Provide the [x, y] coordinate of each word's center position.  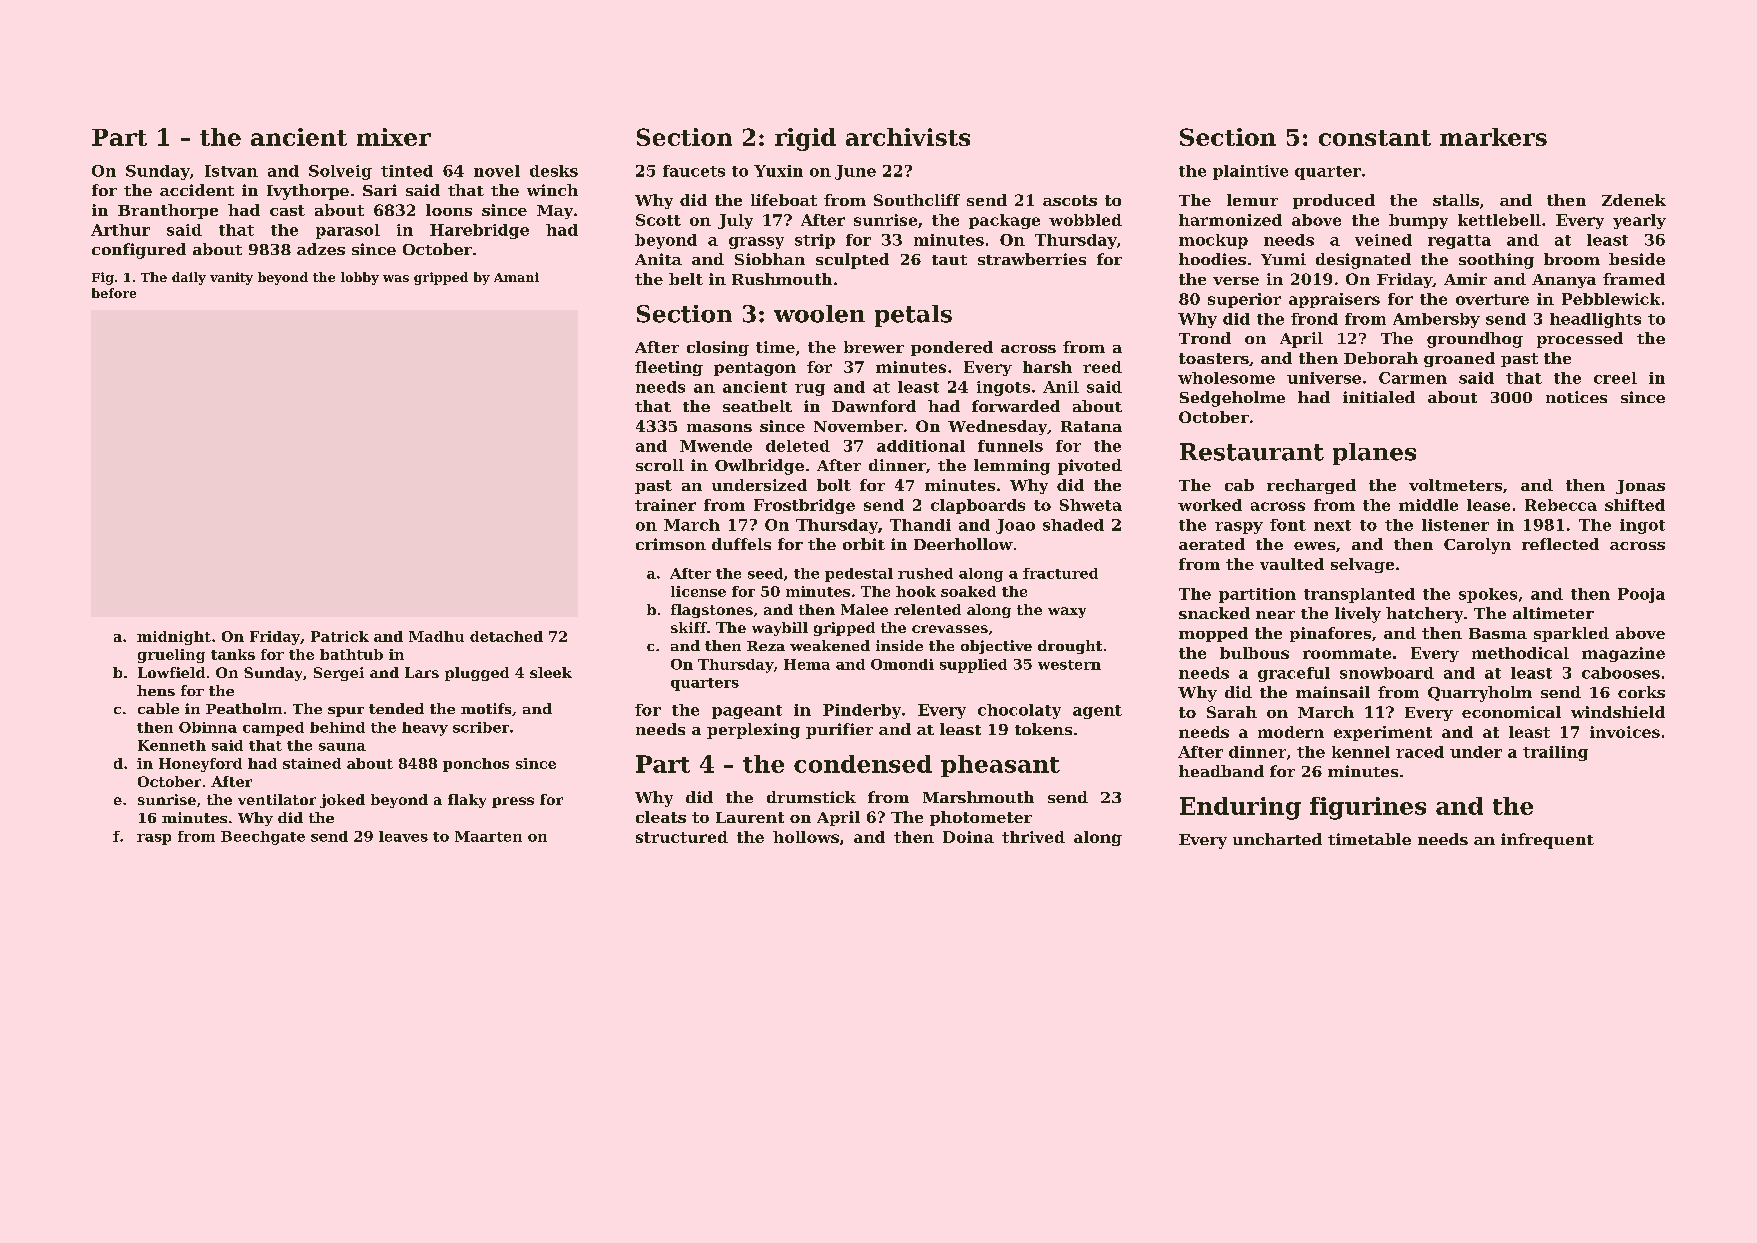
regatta [1459, 242]
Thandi [920, 525]
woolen [819, 314]
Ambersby [1436, 320]
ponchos [476, 765]
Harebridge [479, 231]
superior [1244, 300]
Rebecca [1561, 505]
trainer [665, 505]
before [114, 293]
